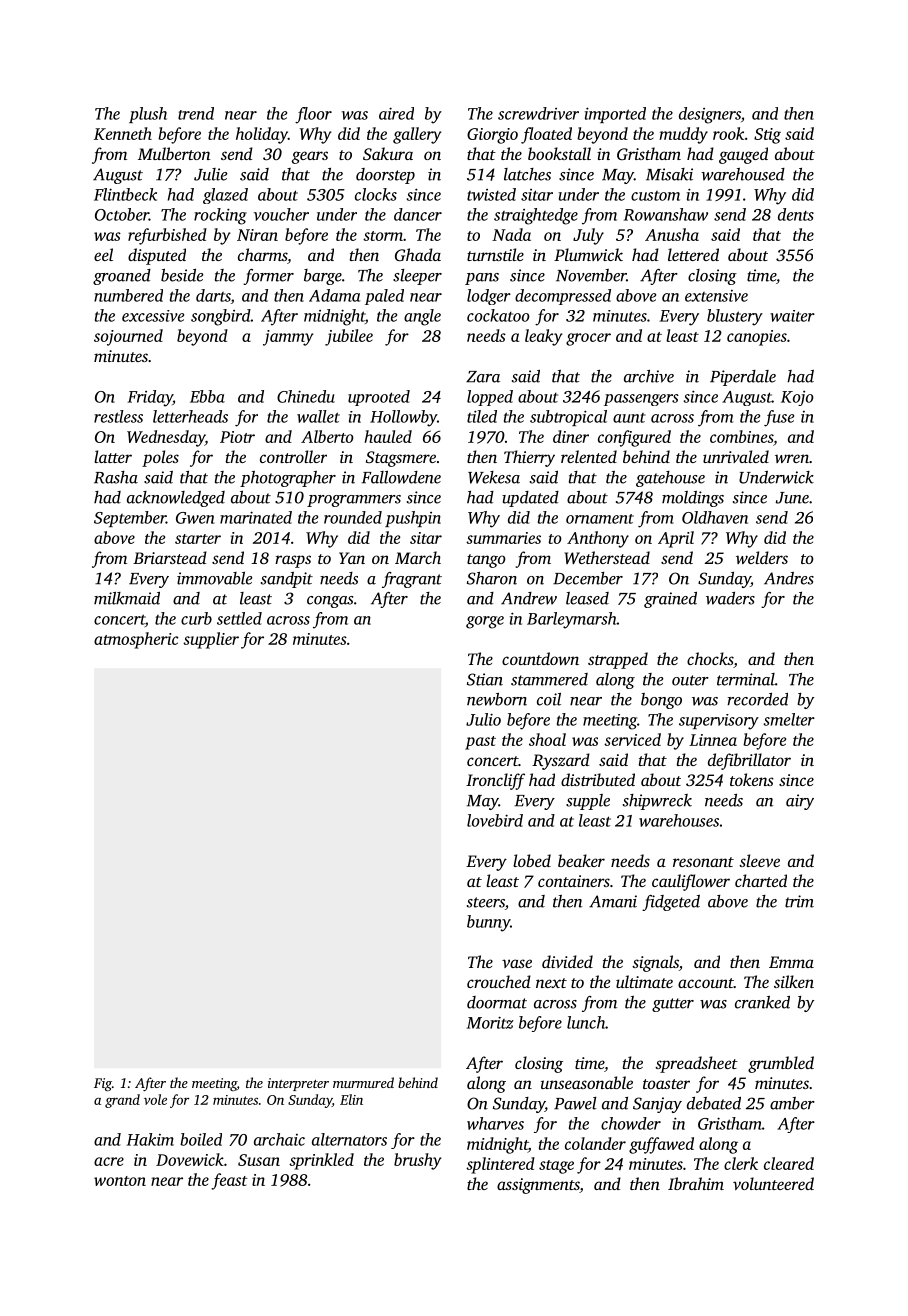 This document has height=1316, width=908. Describe the element at coordinates (412, 580) in the document. I see `fragrant` at that location.
